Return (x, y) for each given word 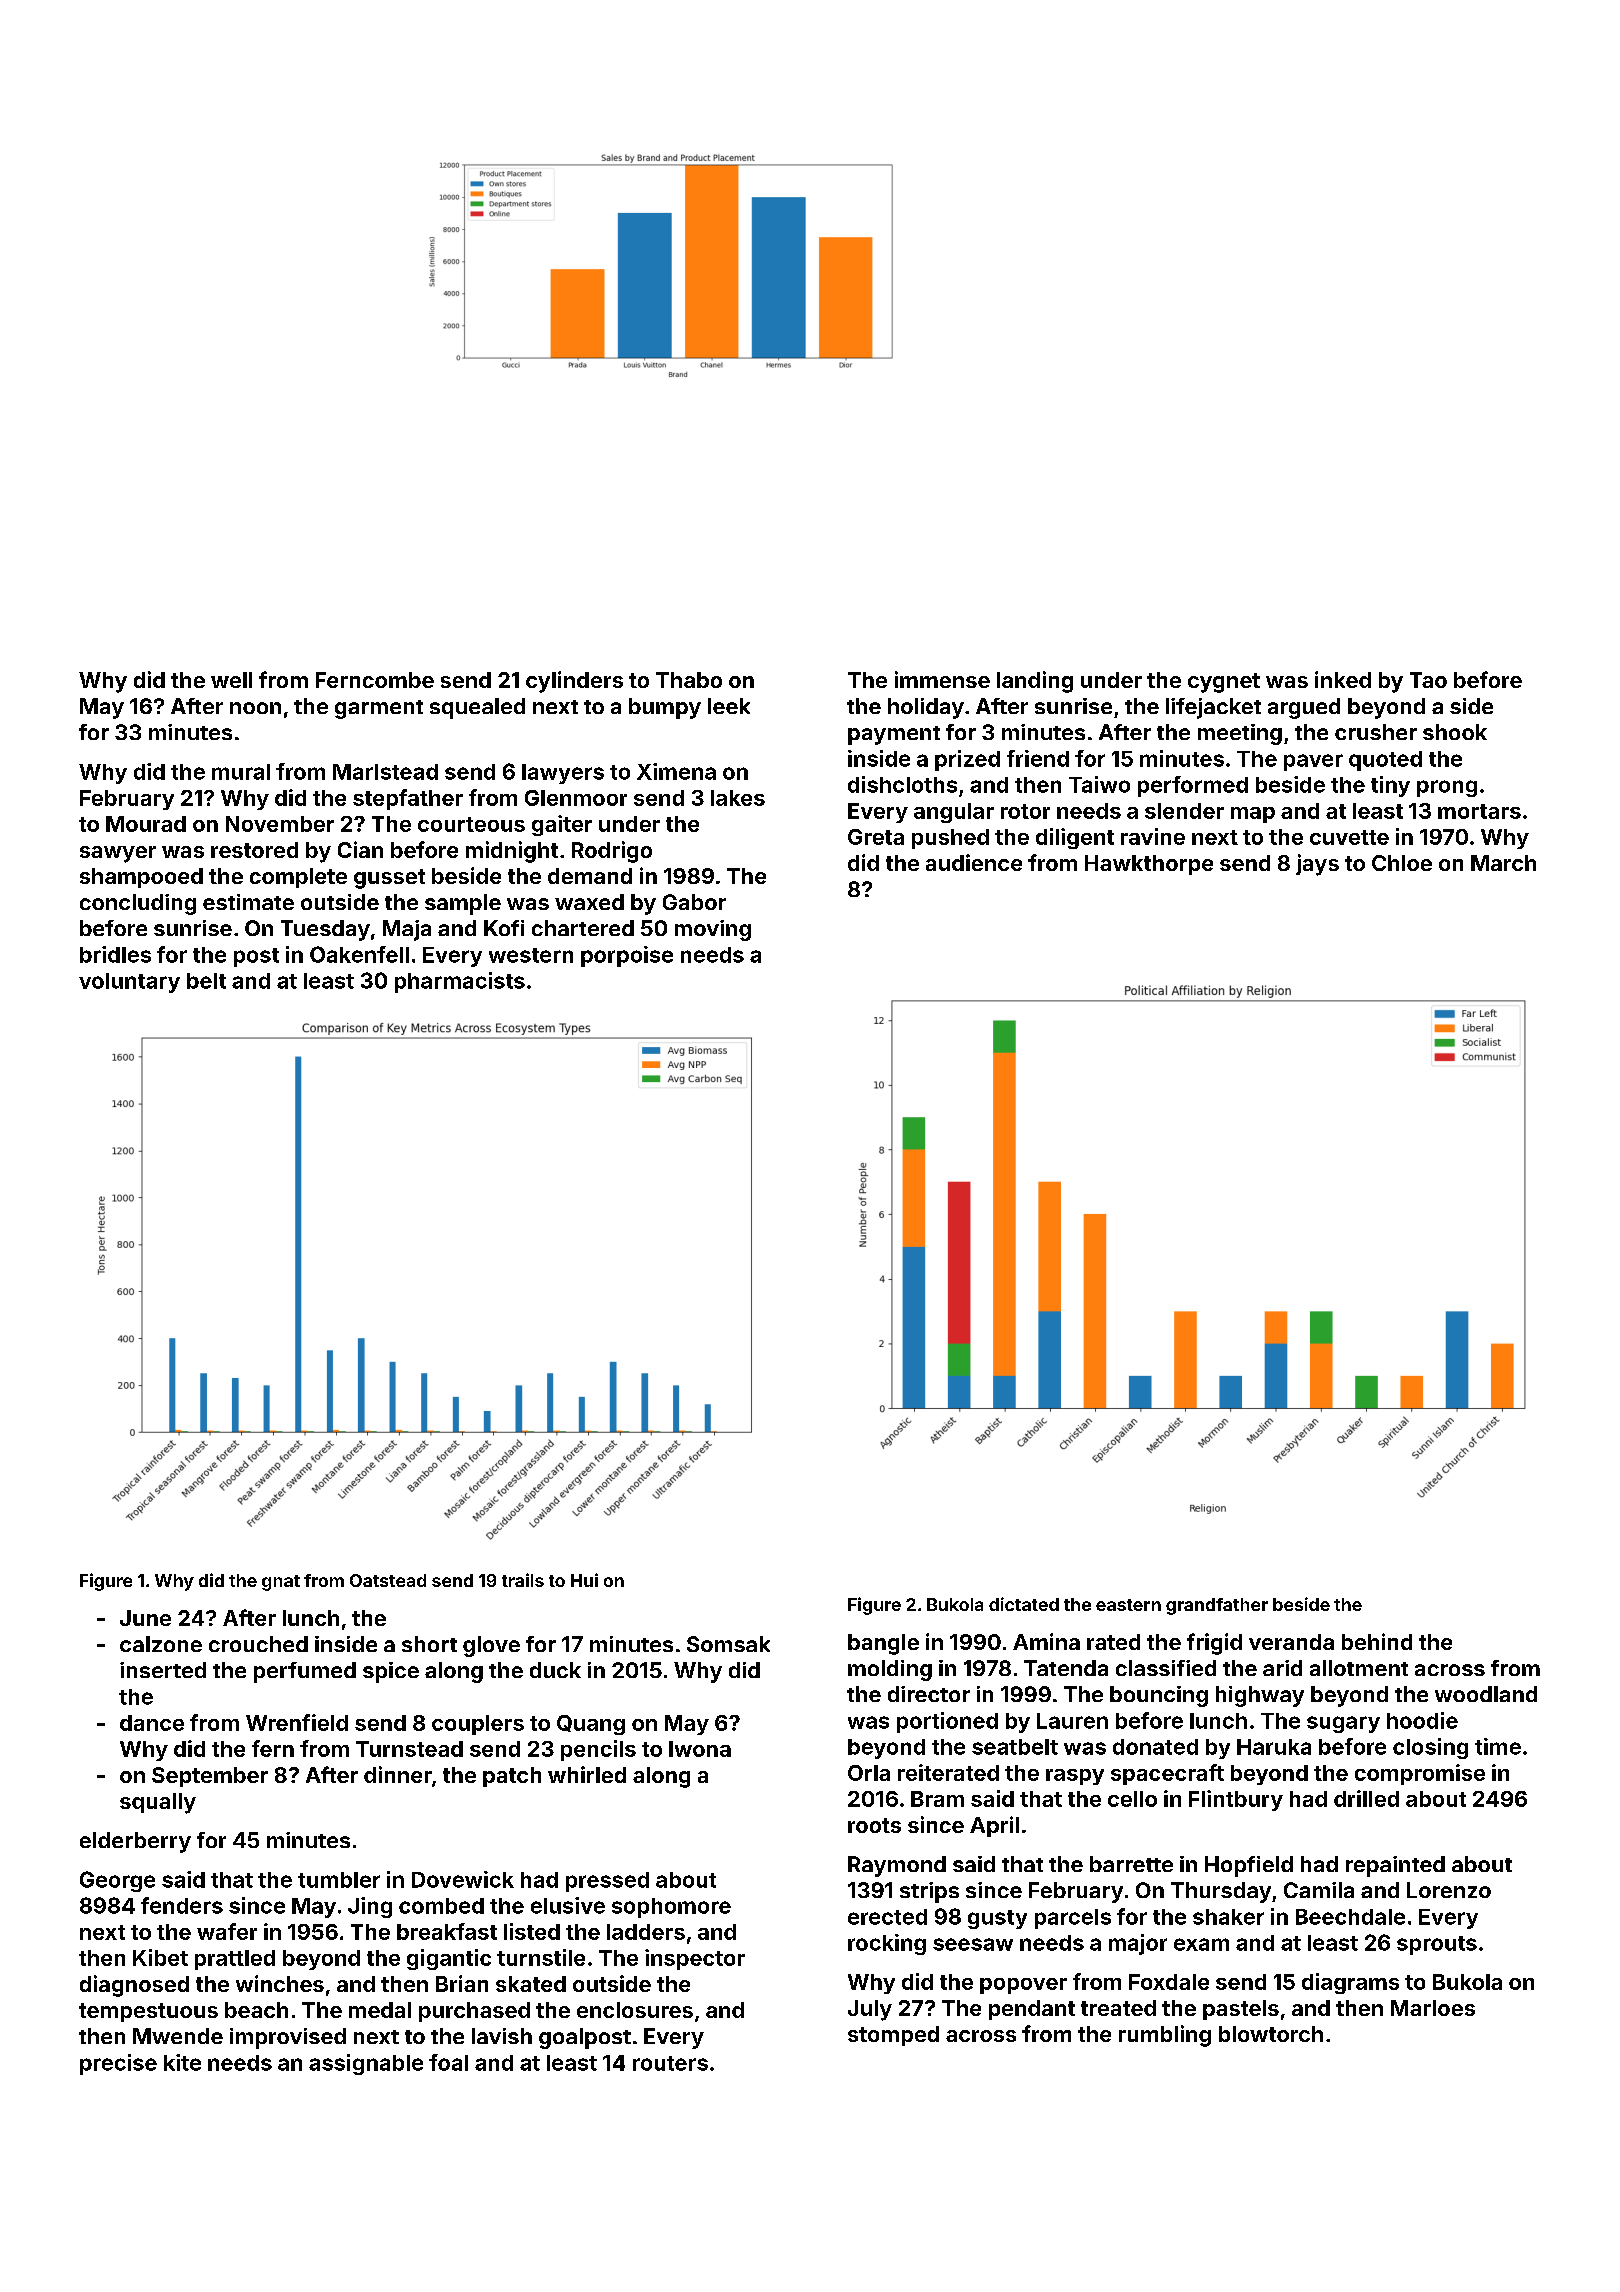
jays (1317, 865)
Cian (360, 849)
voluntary (129, 983)
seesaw (973, 1944)
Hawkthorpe (1149, 865)
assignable (366, 2064)
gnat (281, 1583)
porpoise (627, 956)
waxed (589, 902)
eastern (1128, 1605)
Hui (584, 1580)
